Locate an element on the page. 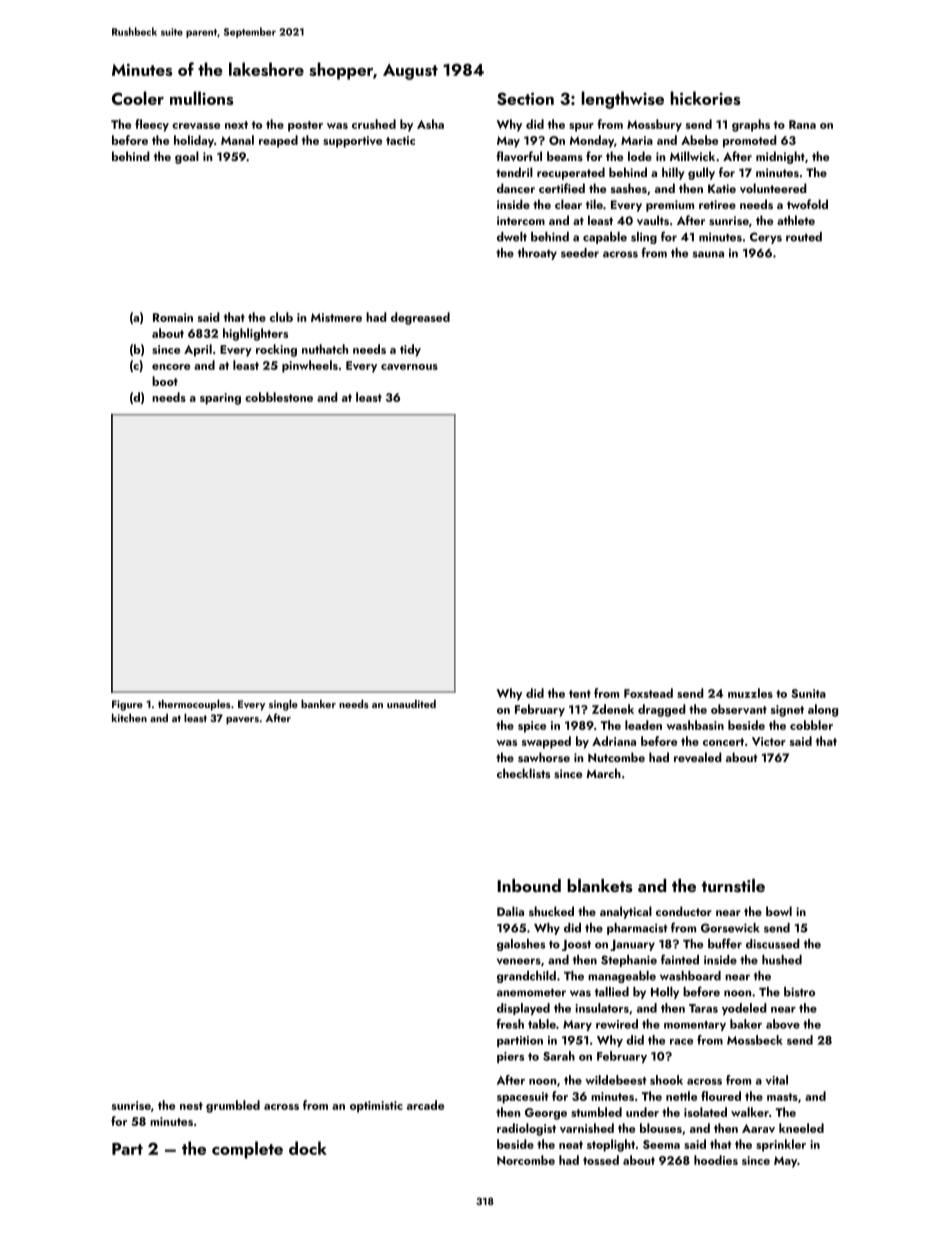 The width and height of the page is (952, 1233). cobblestone is located at coordinates (279, 397).
